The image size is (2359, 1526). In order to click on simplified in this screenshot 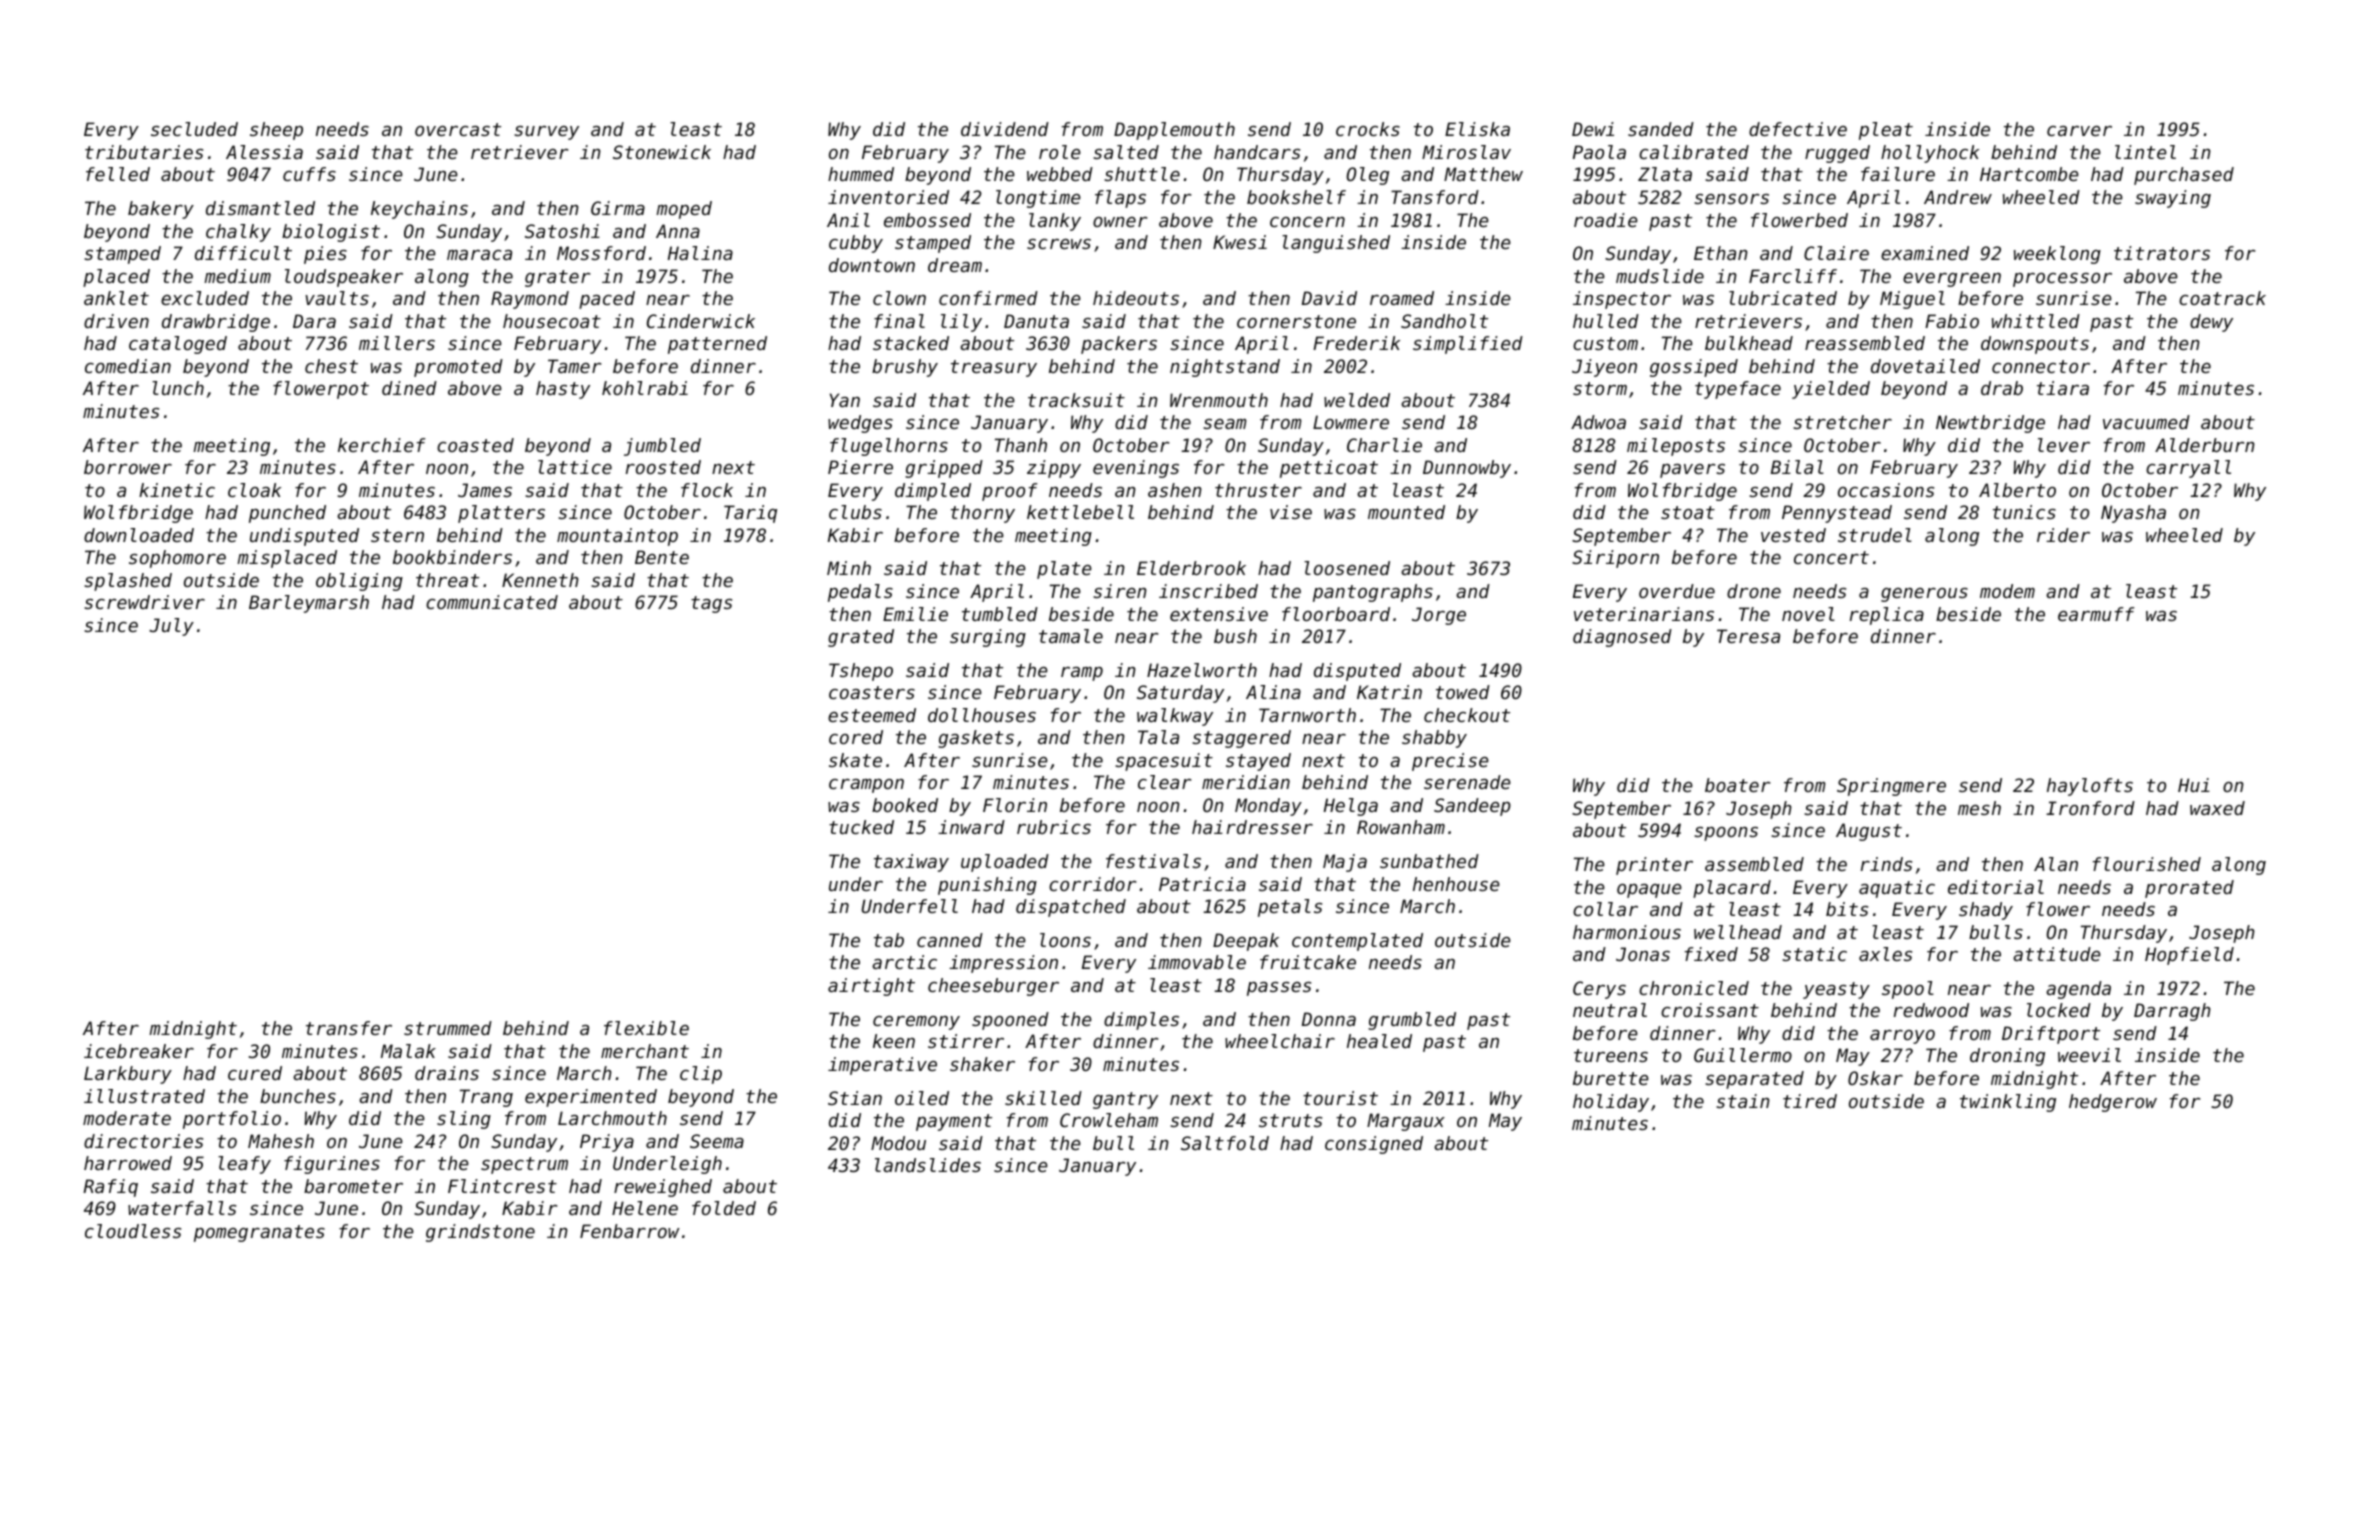, I will do `click(1468, 345)`.
